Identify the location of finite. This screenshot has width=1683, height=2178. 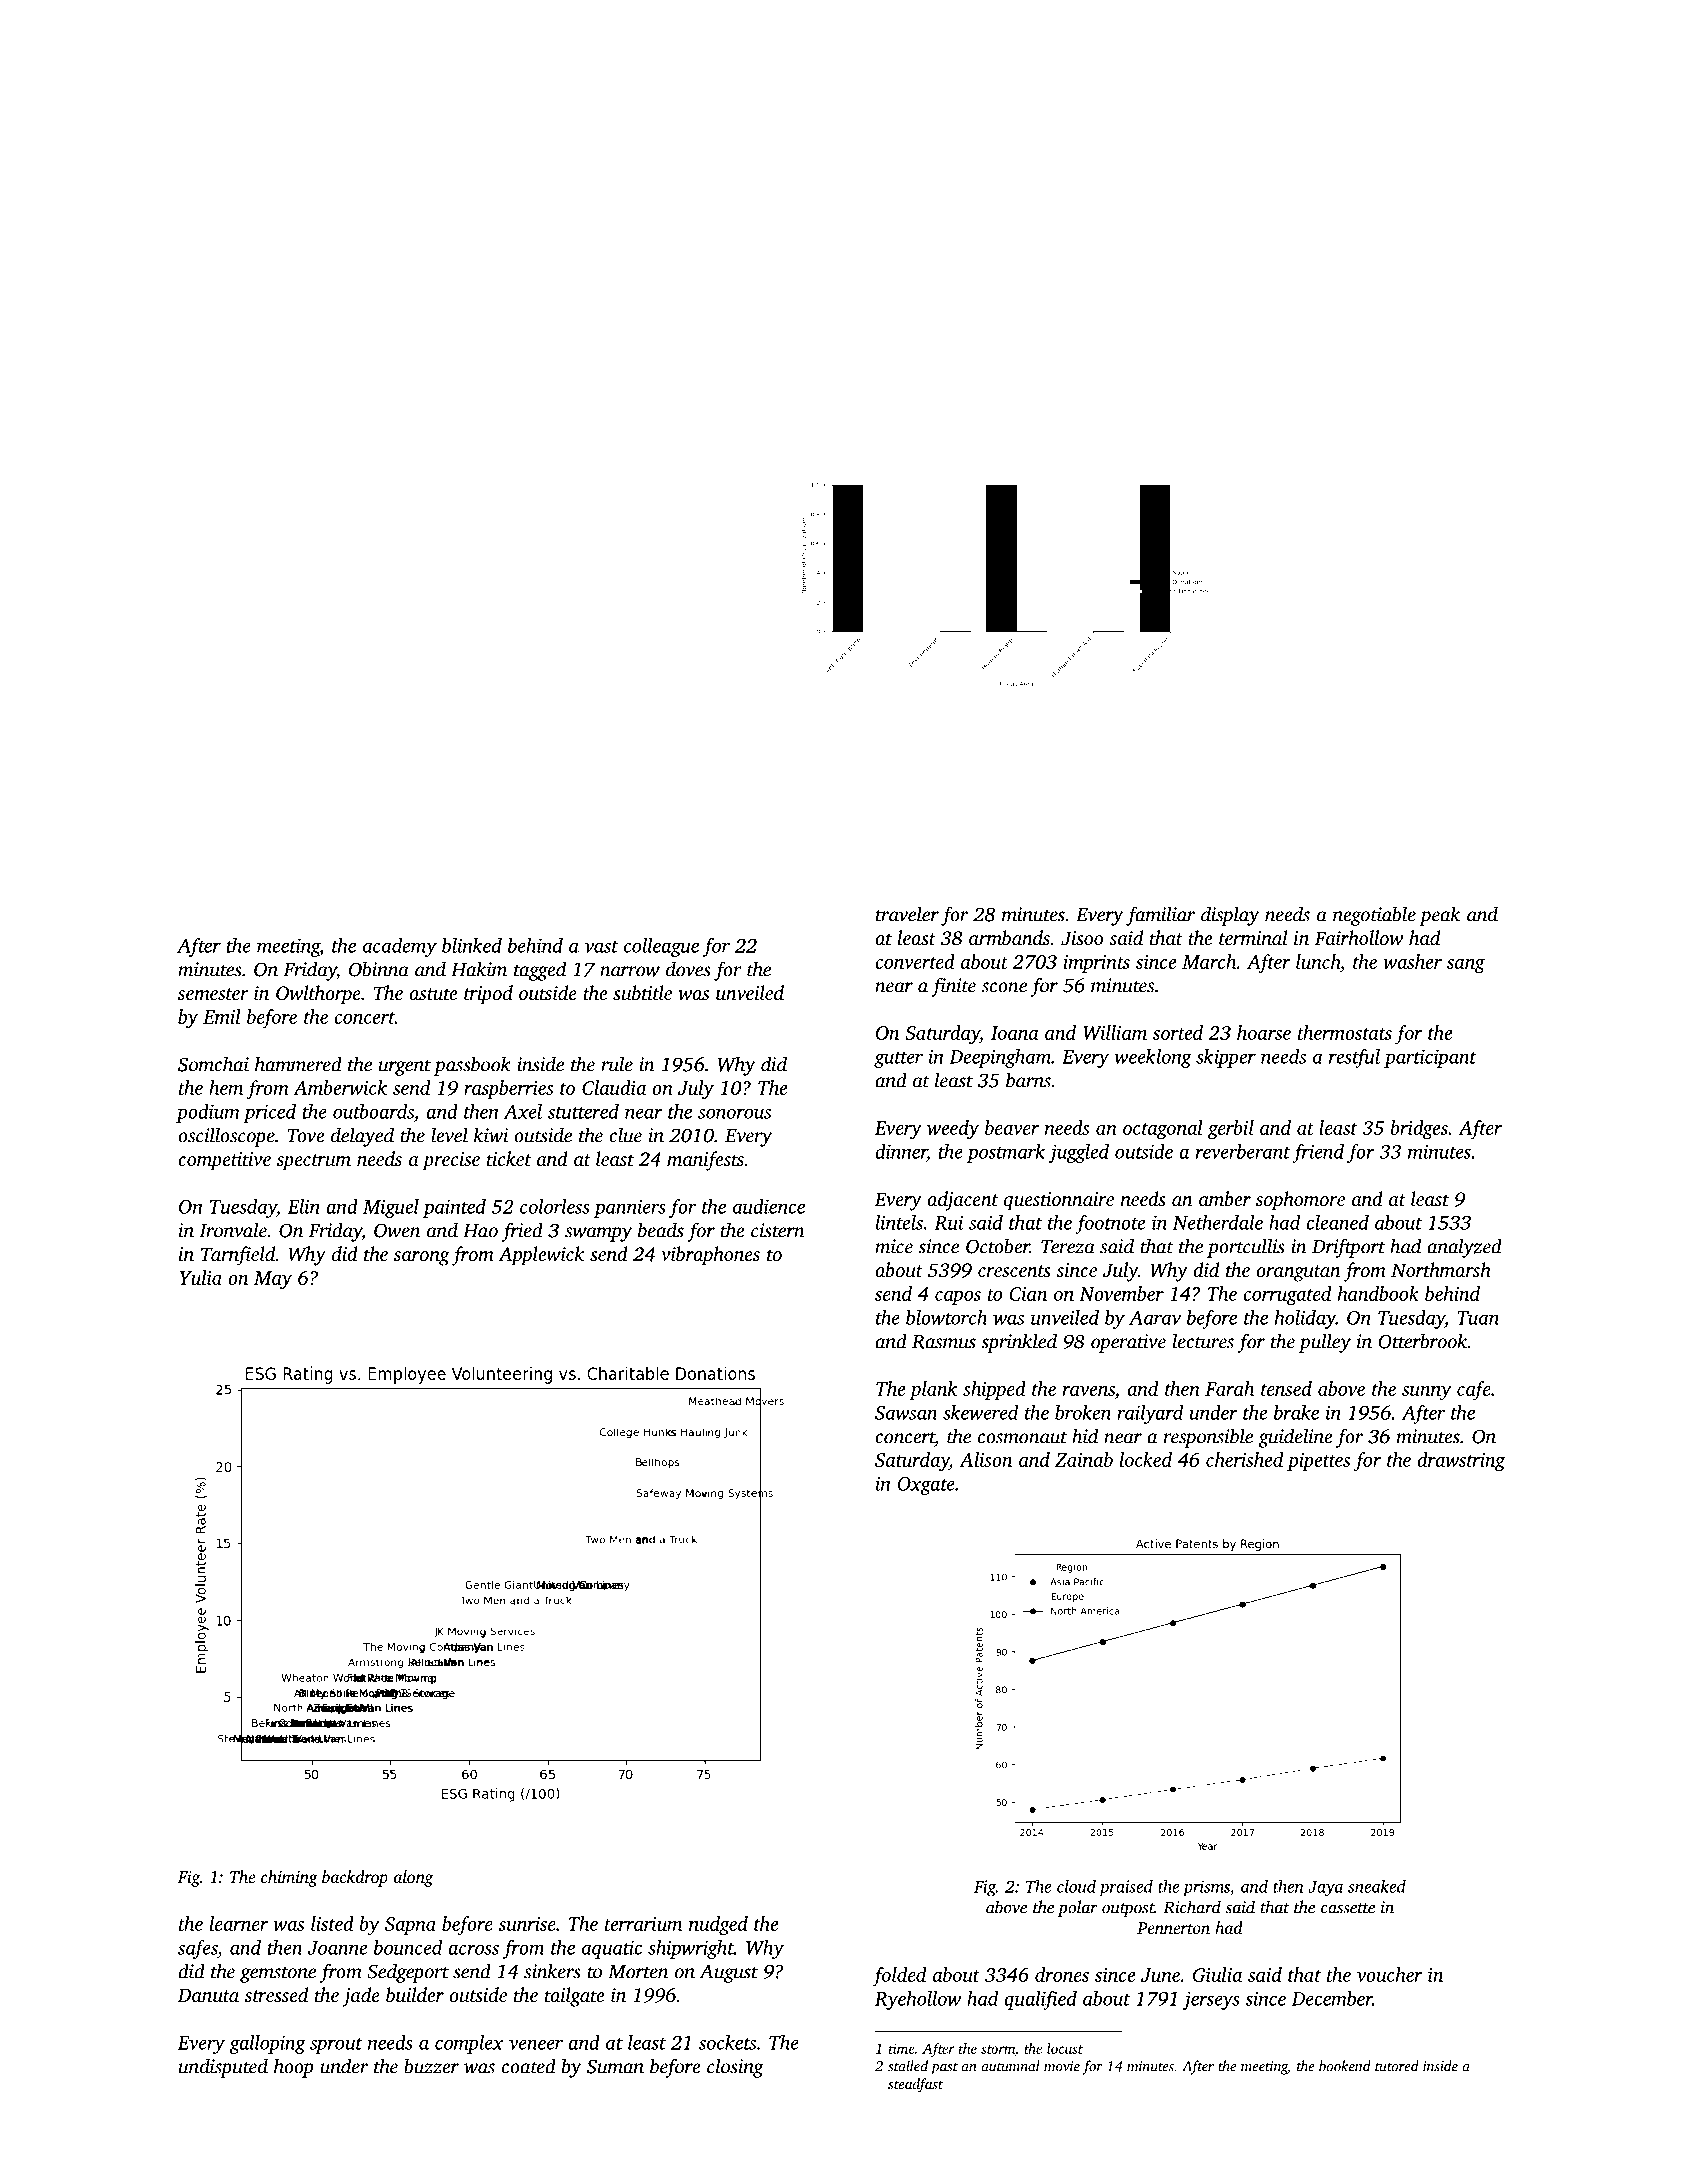
(953, 987).
